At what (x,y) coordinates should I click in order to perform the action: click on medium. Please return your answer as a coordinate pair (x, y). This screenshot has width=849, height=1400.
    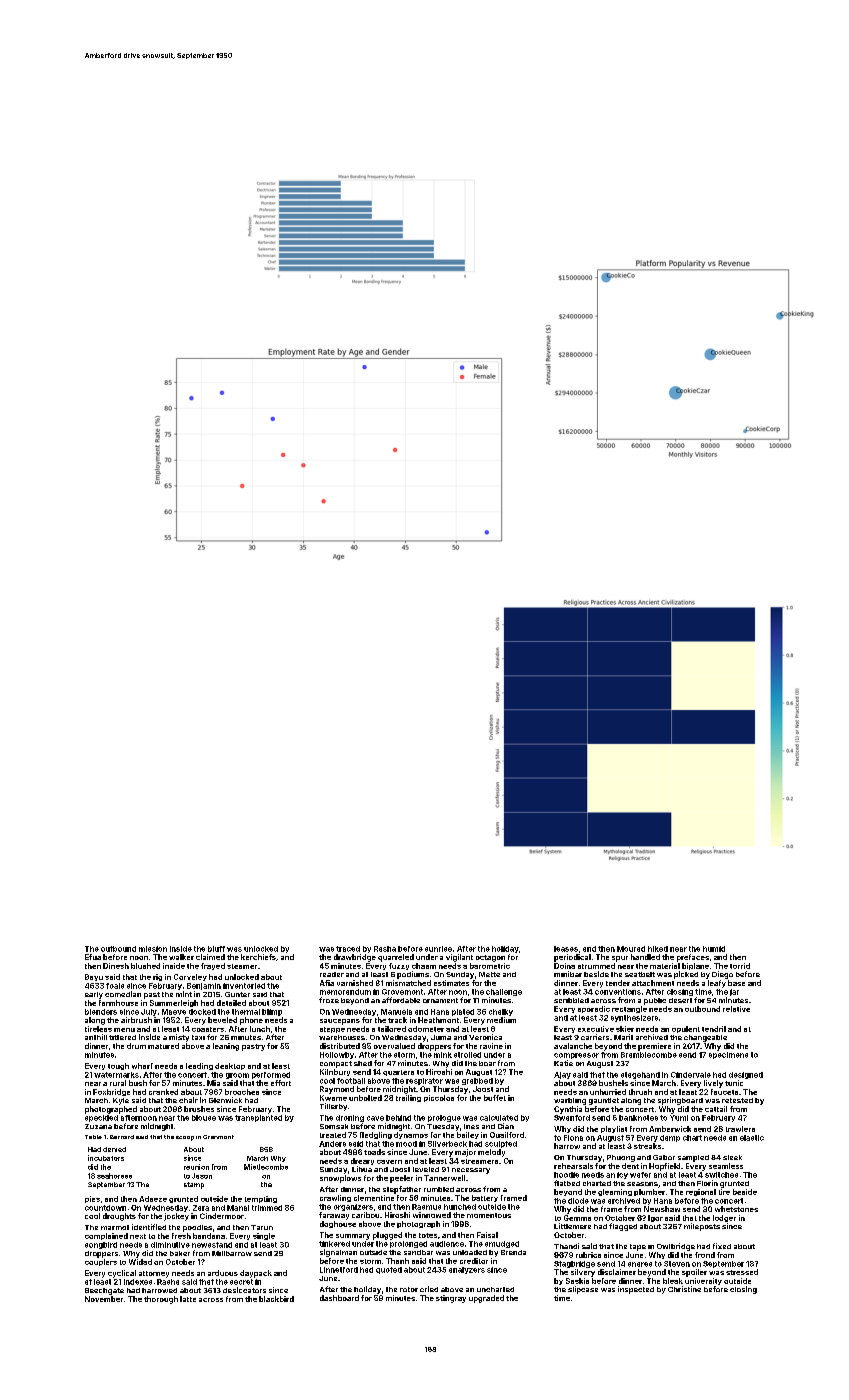
    Looking at the image, I should click on (501, 1020).
